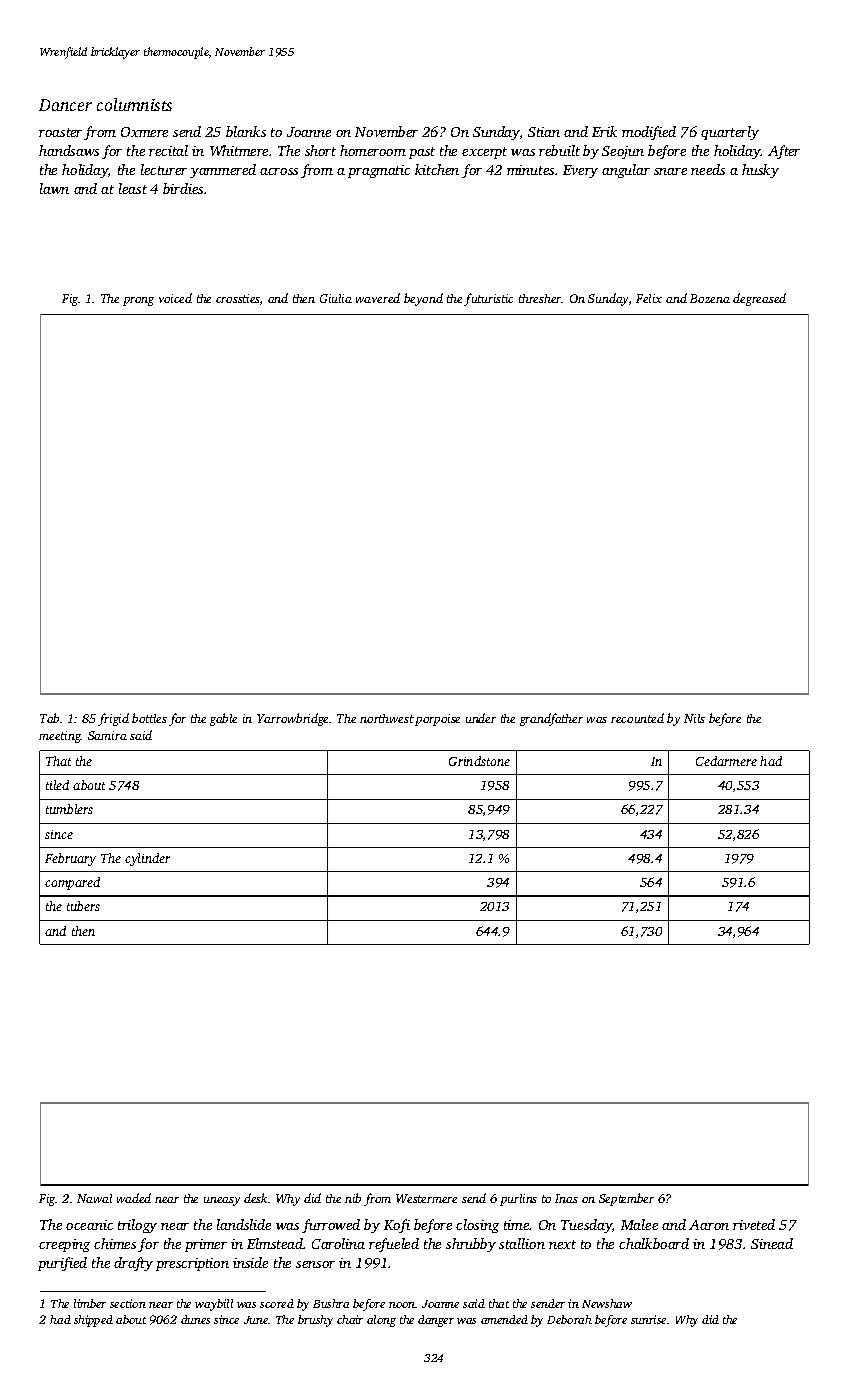 Image resolution: width=849 pixels, height=1400 pixels. Describe the element at coordinates (147, 859) in the document. I see `cylinder` at that location.
